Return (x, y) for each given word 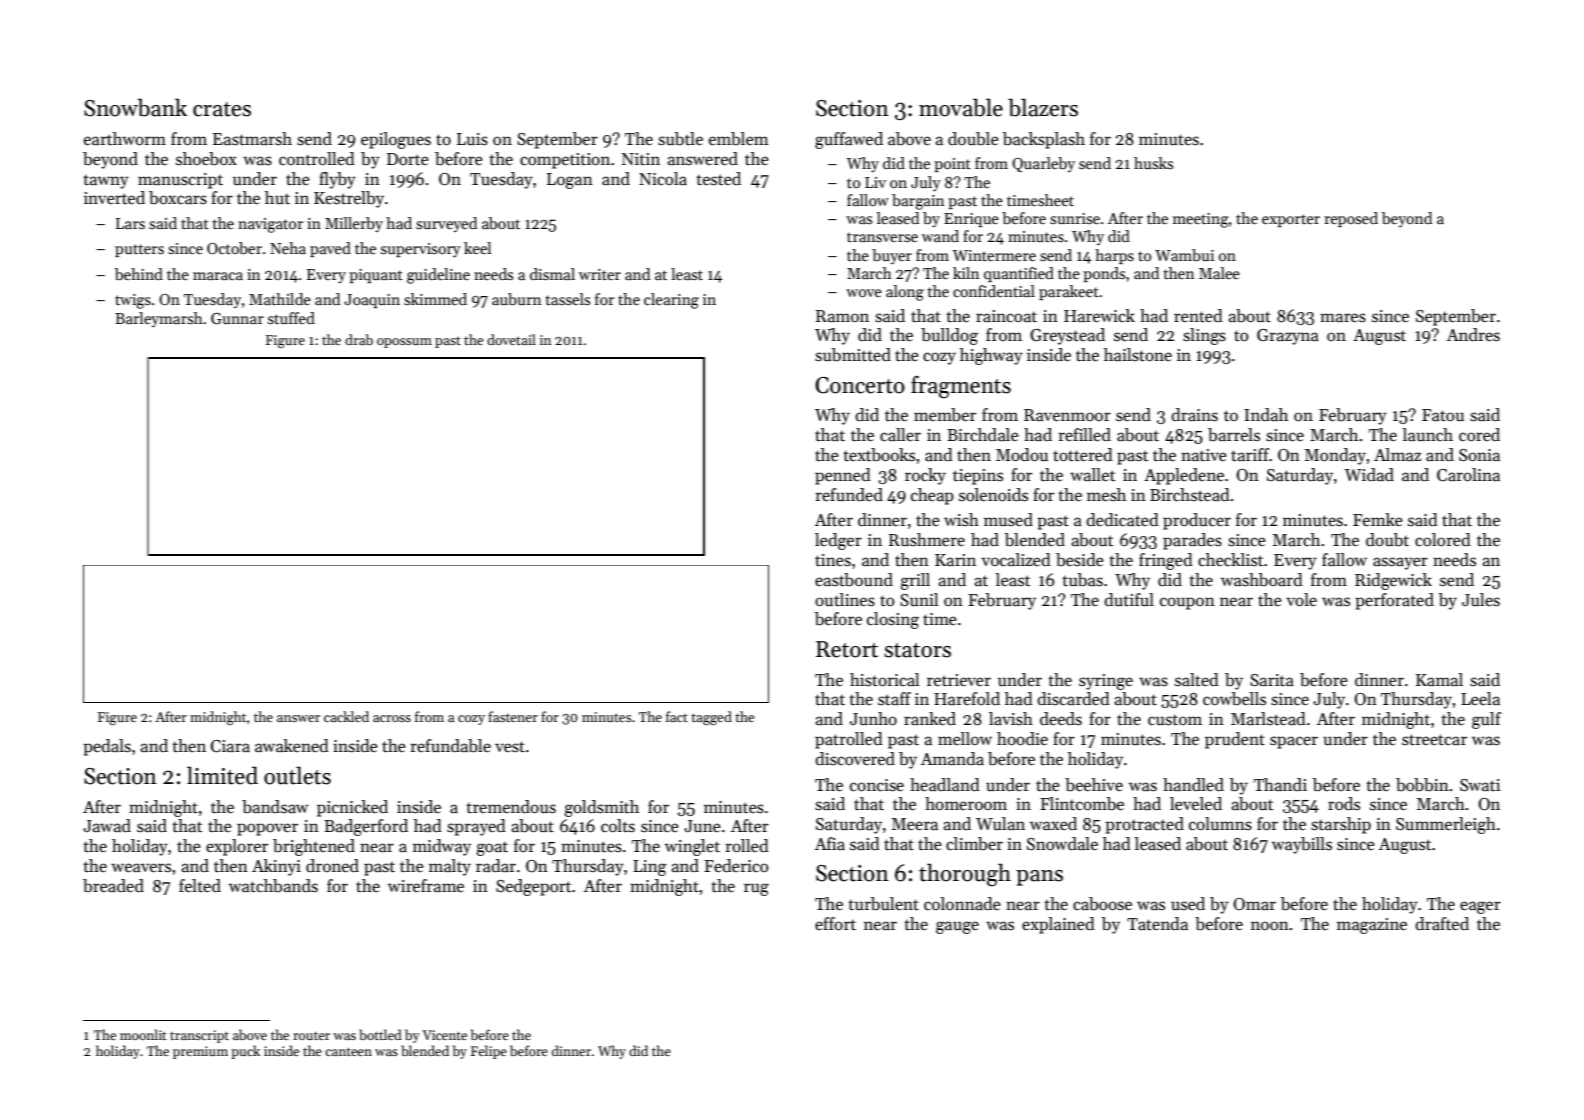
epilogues (396, 140)
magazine (1372, 926)
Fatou (1443, 415)
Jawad (107, 826)
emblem (739, 139)
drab (359, 339)
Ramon (842, 316)
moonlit (143, 1034)
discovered (855, 759)
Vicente (444, 1035)
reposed (1351, 219)
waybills (1302, 845)
